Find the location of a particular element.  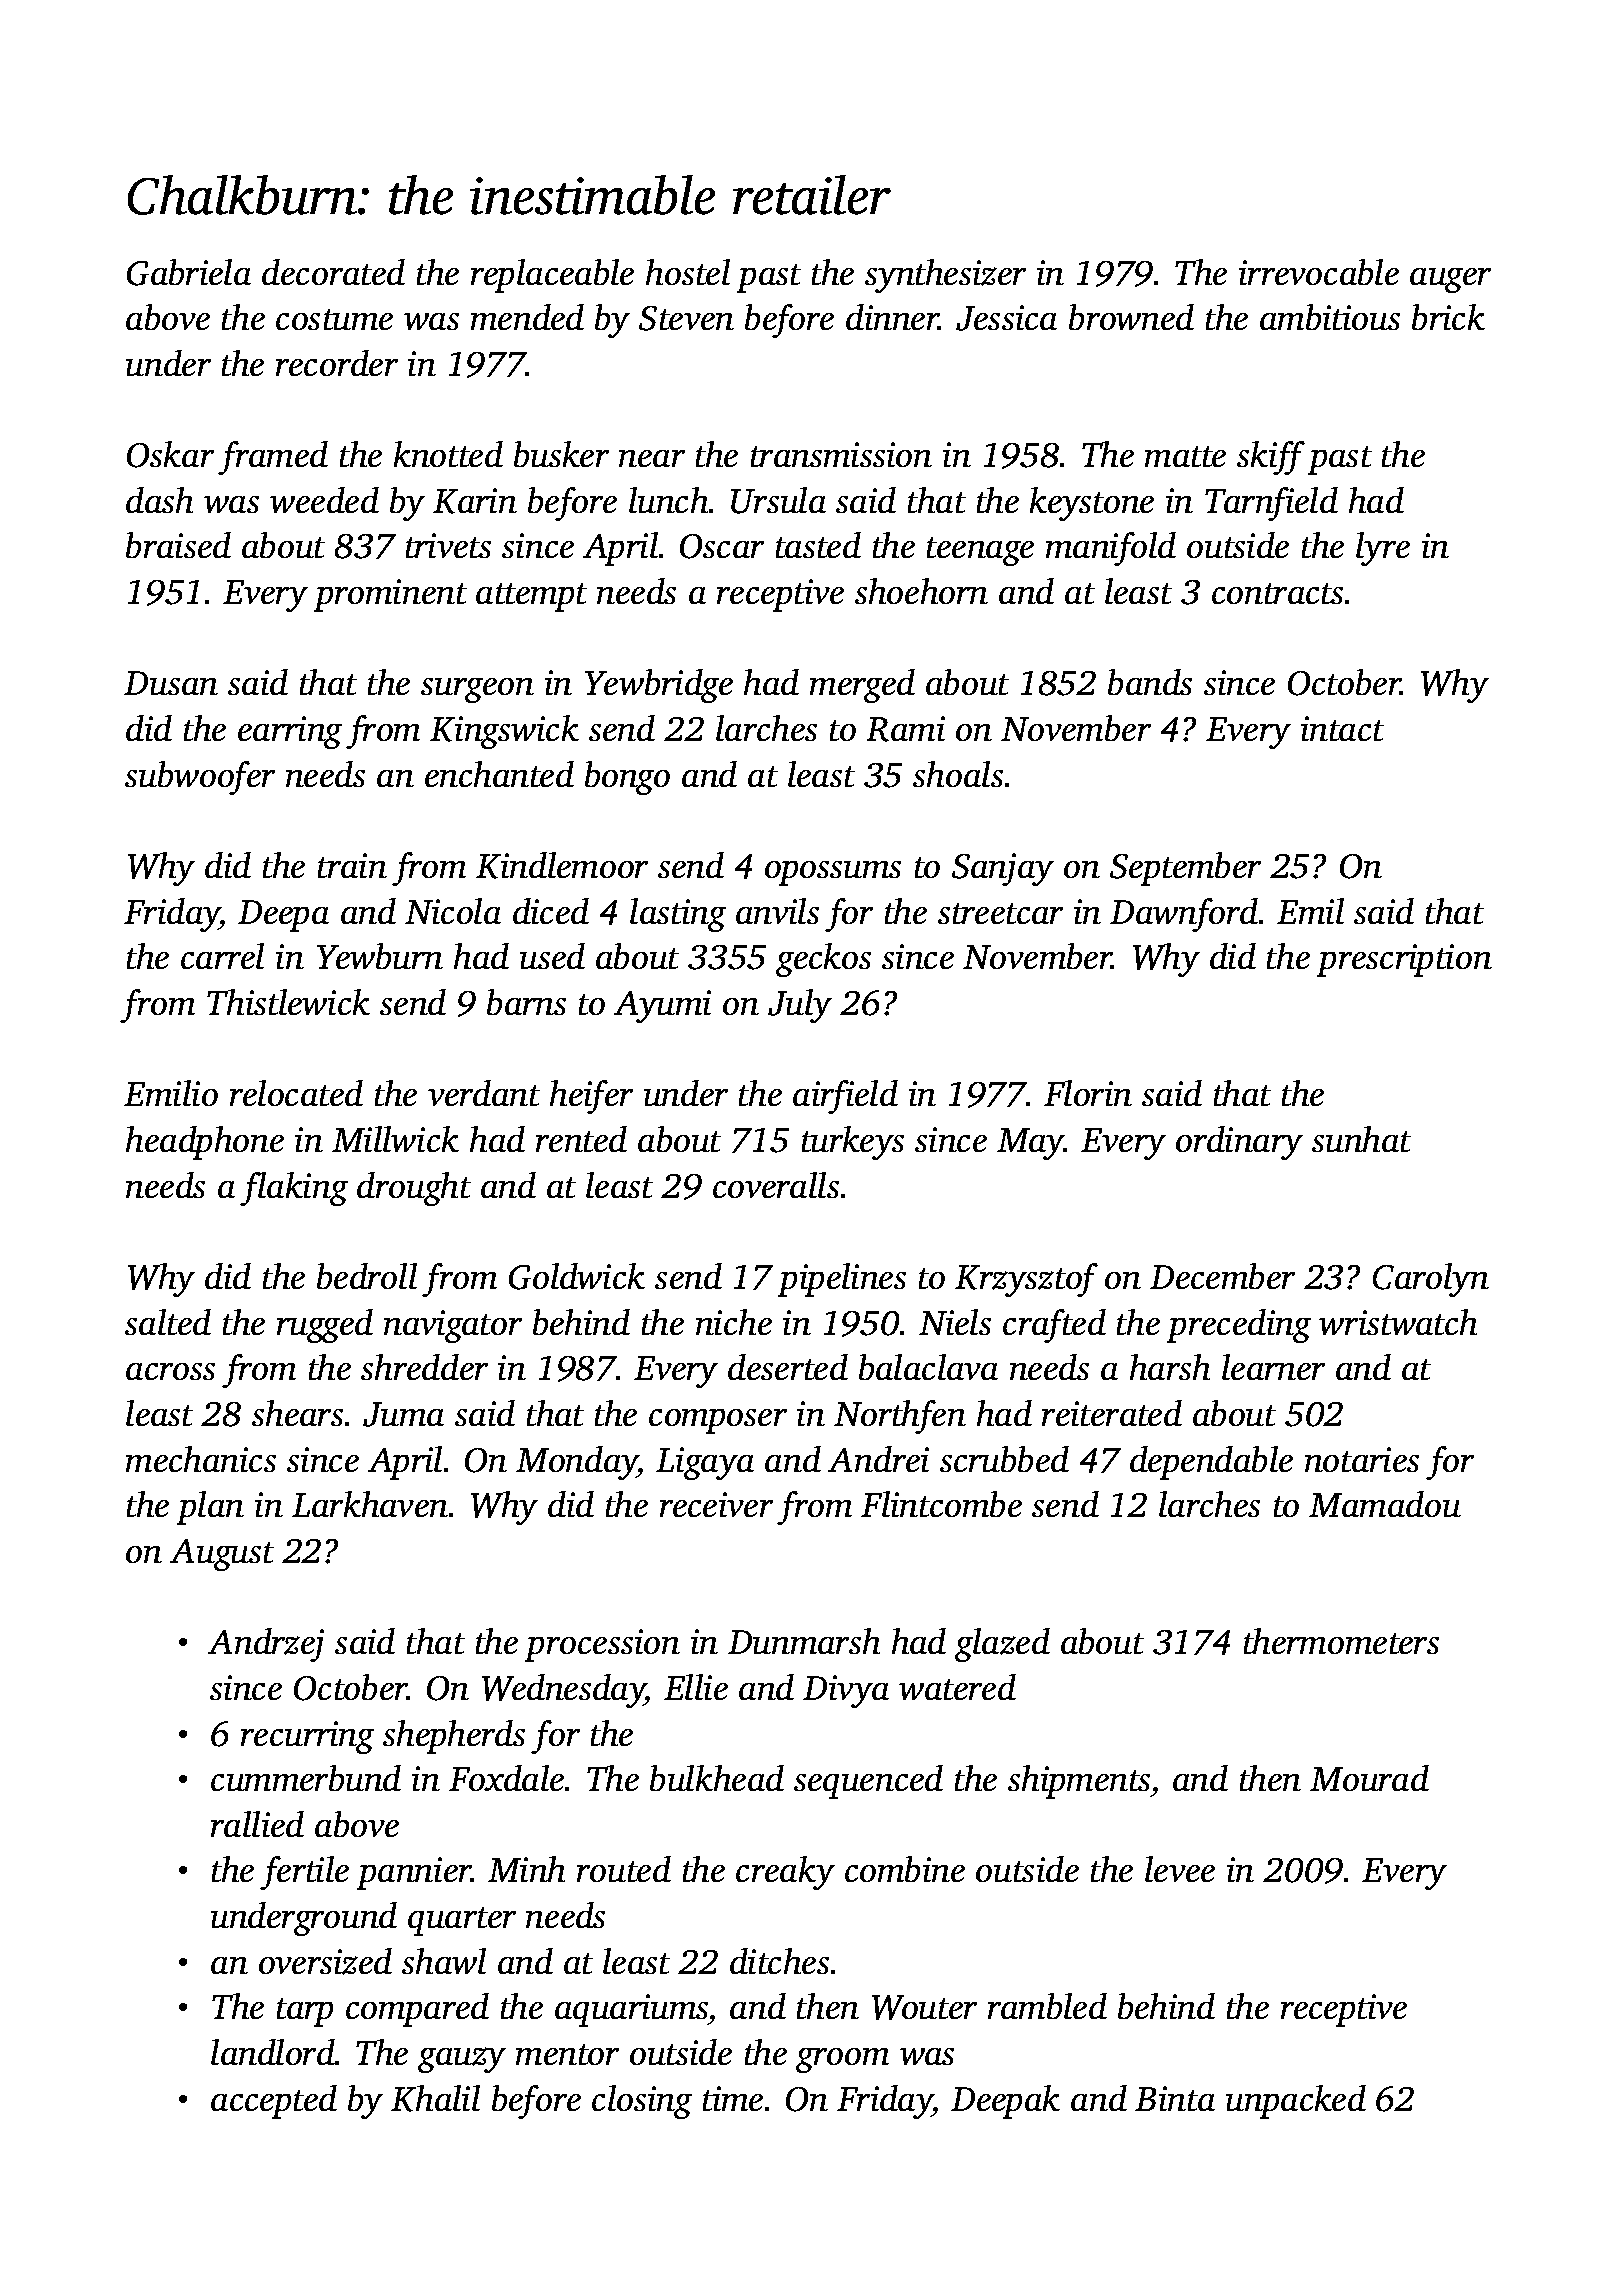

rugged is located at coordinates (325, 1326).
